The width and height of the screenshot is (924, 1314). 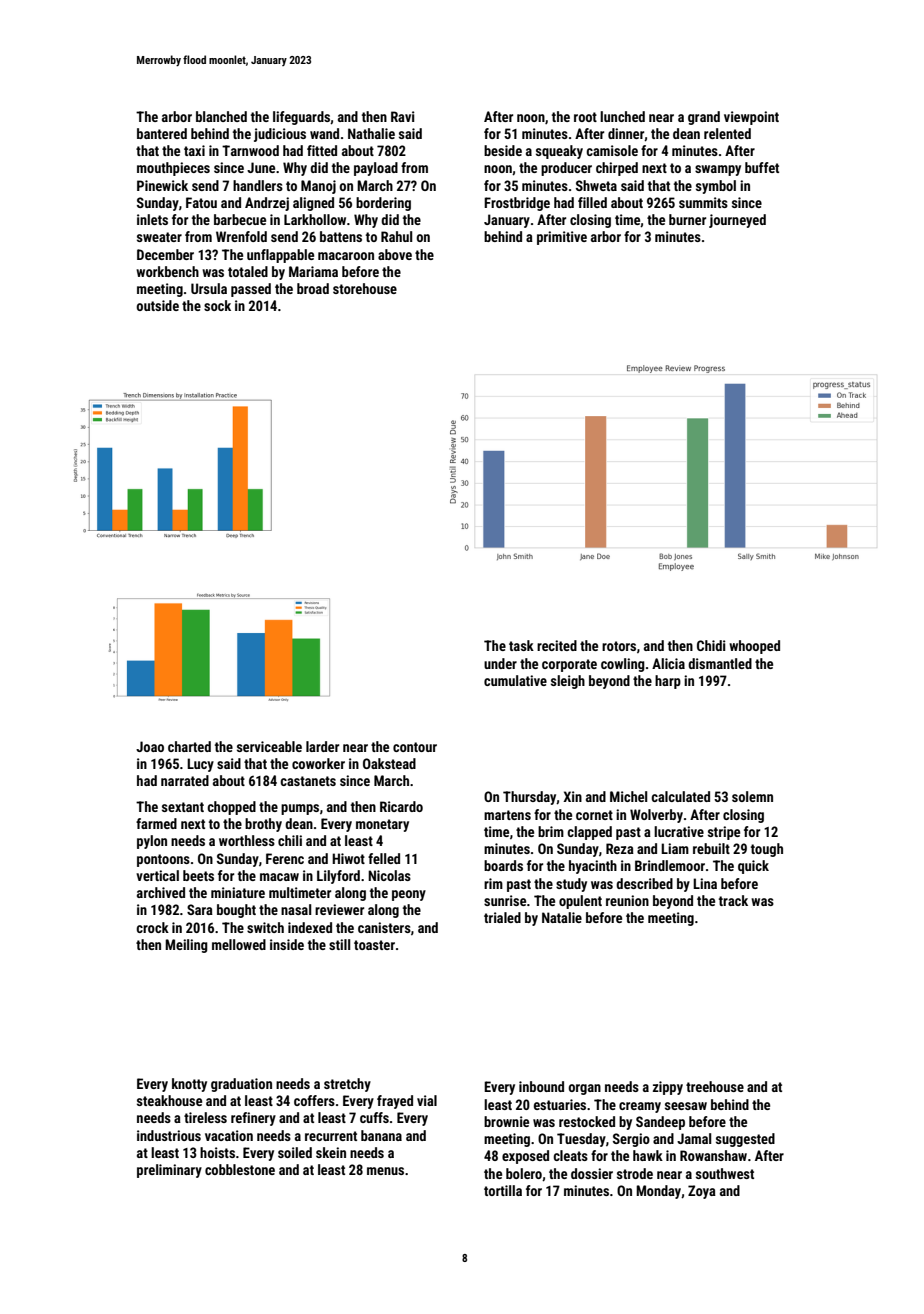 I want to click on swampy, so click(x=718, y=170).
